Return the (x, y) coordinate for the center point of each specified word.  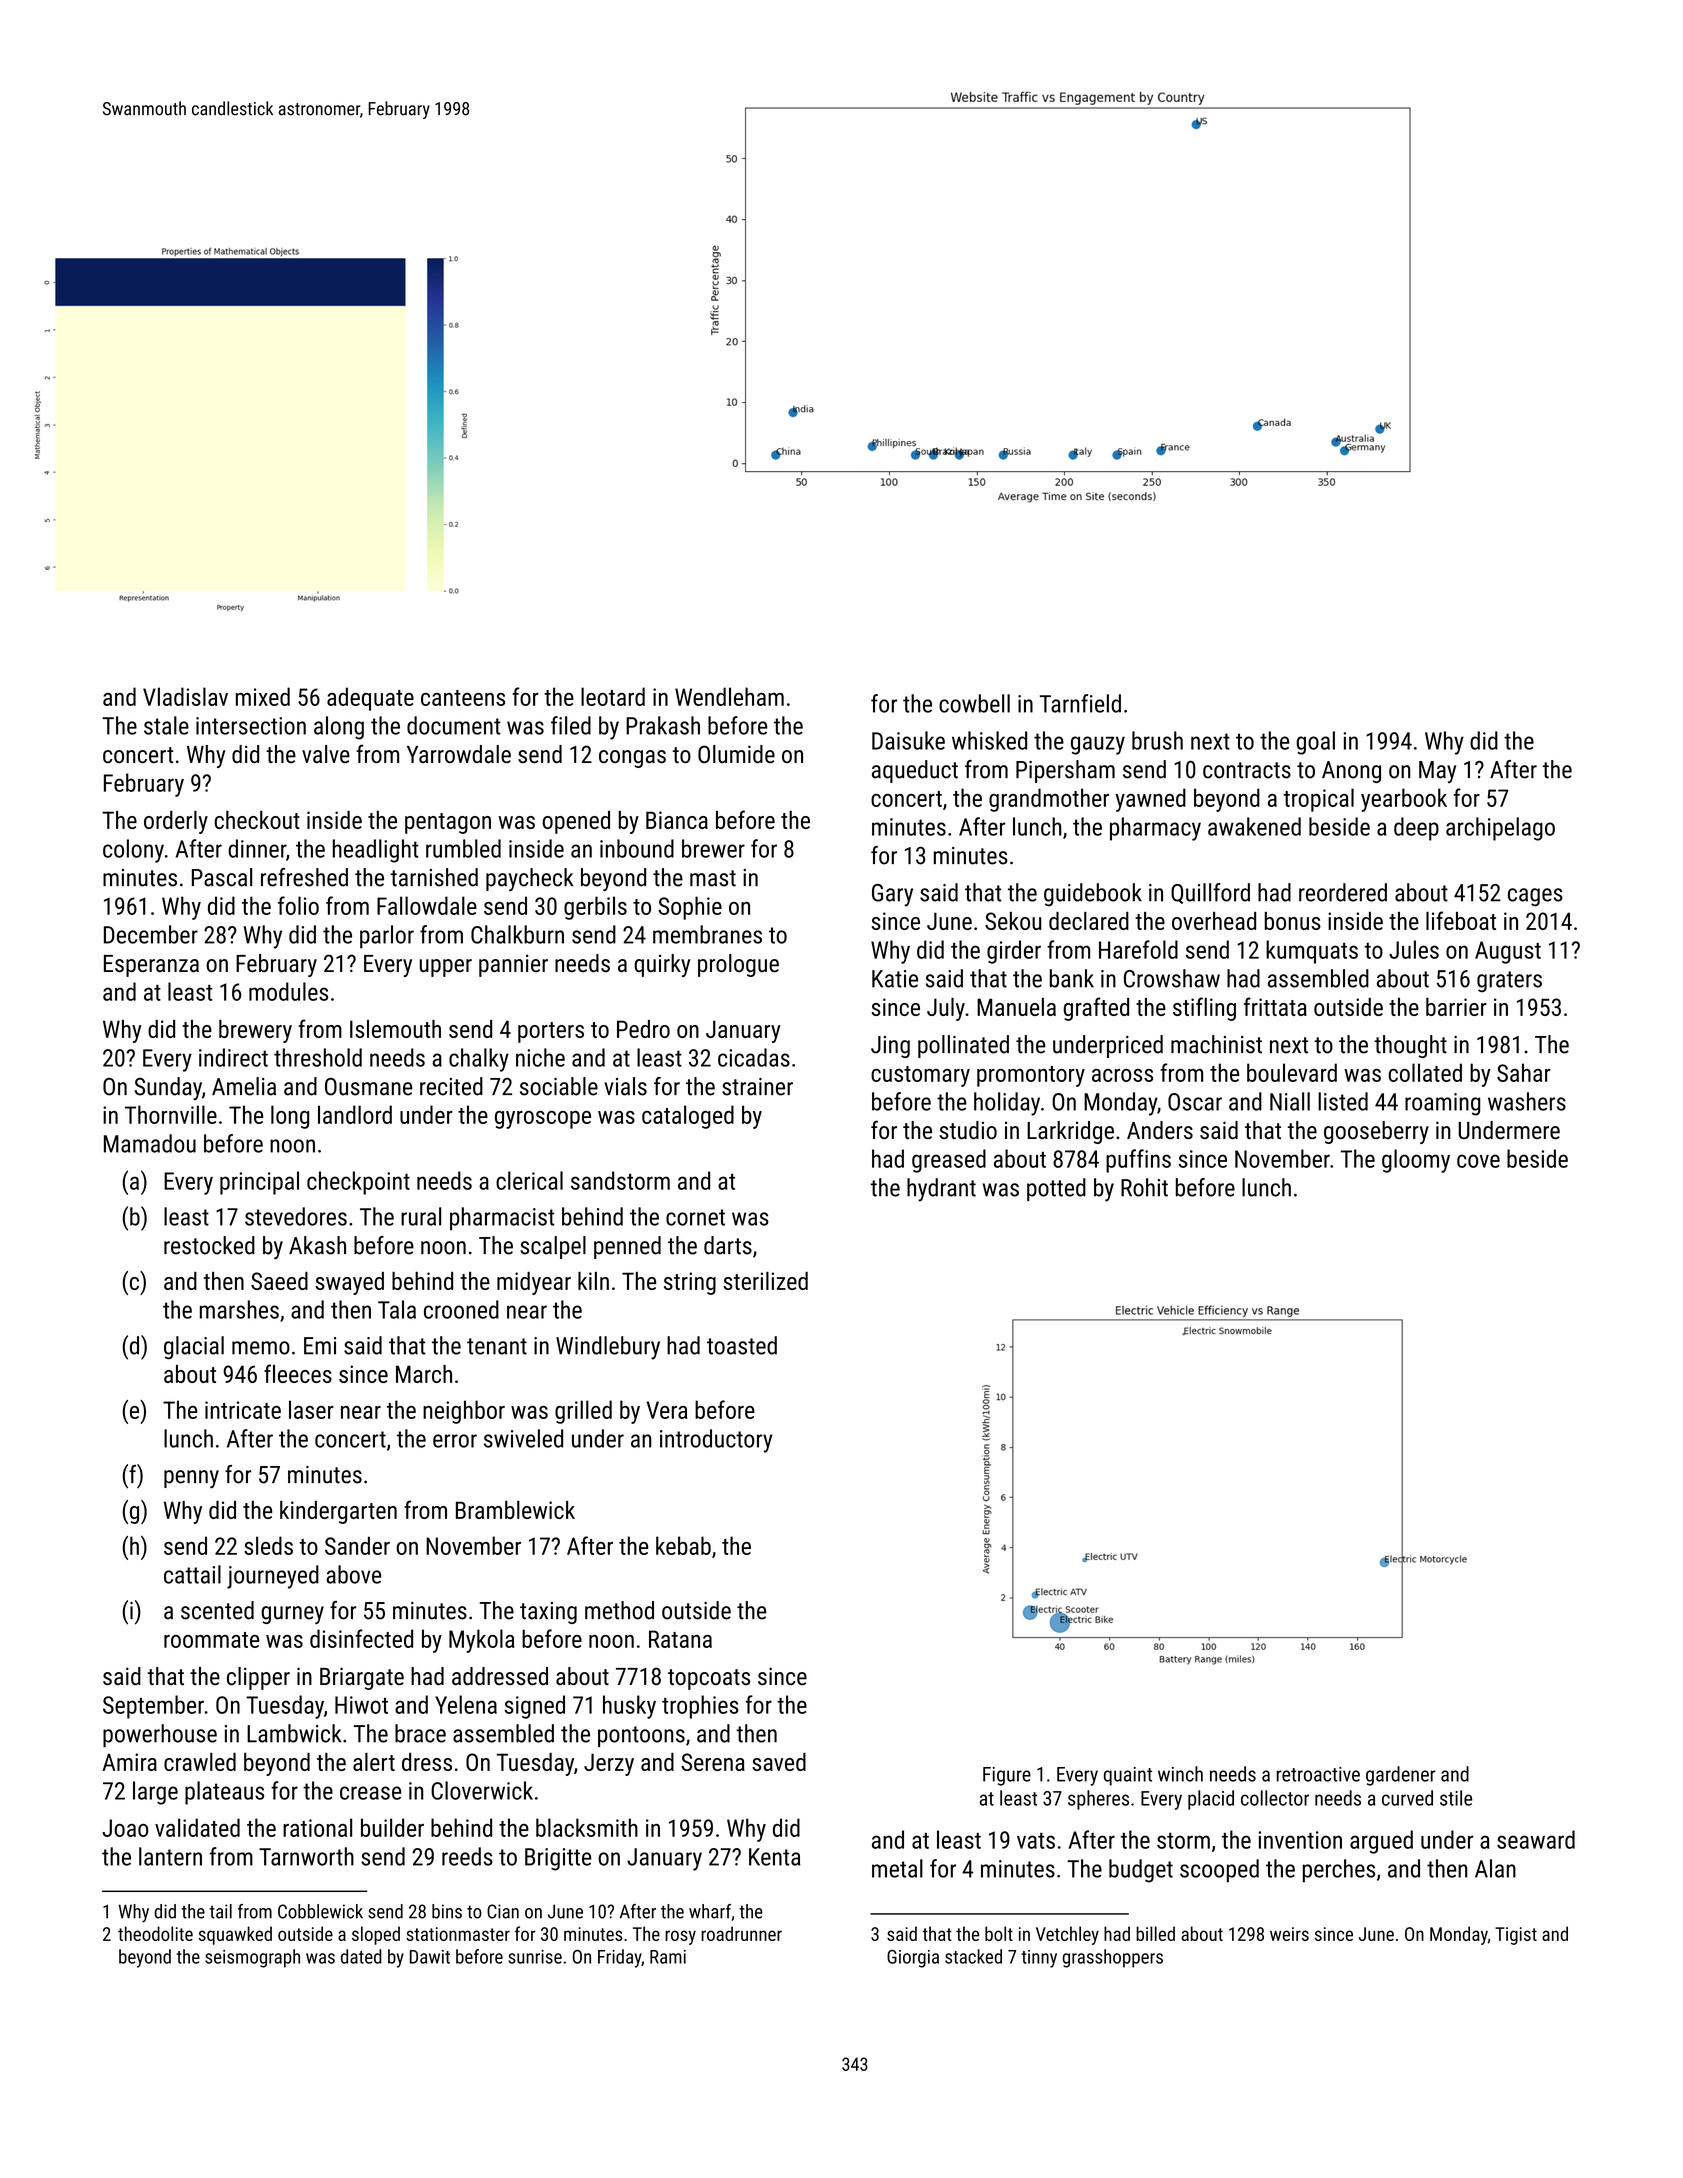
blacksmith (587, 1827)
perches (1339, 1871)
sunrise (535, 1957)
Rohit (1144, 1187)
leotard (613, 696)
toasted (742, 1345)
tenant (497, 1346)
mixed (263, 696)
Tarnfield (1080, 703)
